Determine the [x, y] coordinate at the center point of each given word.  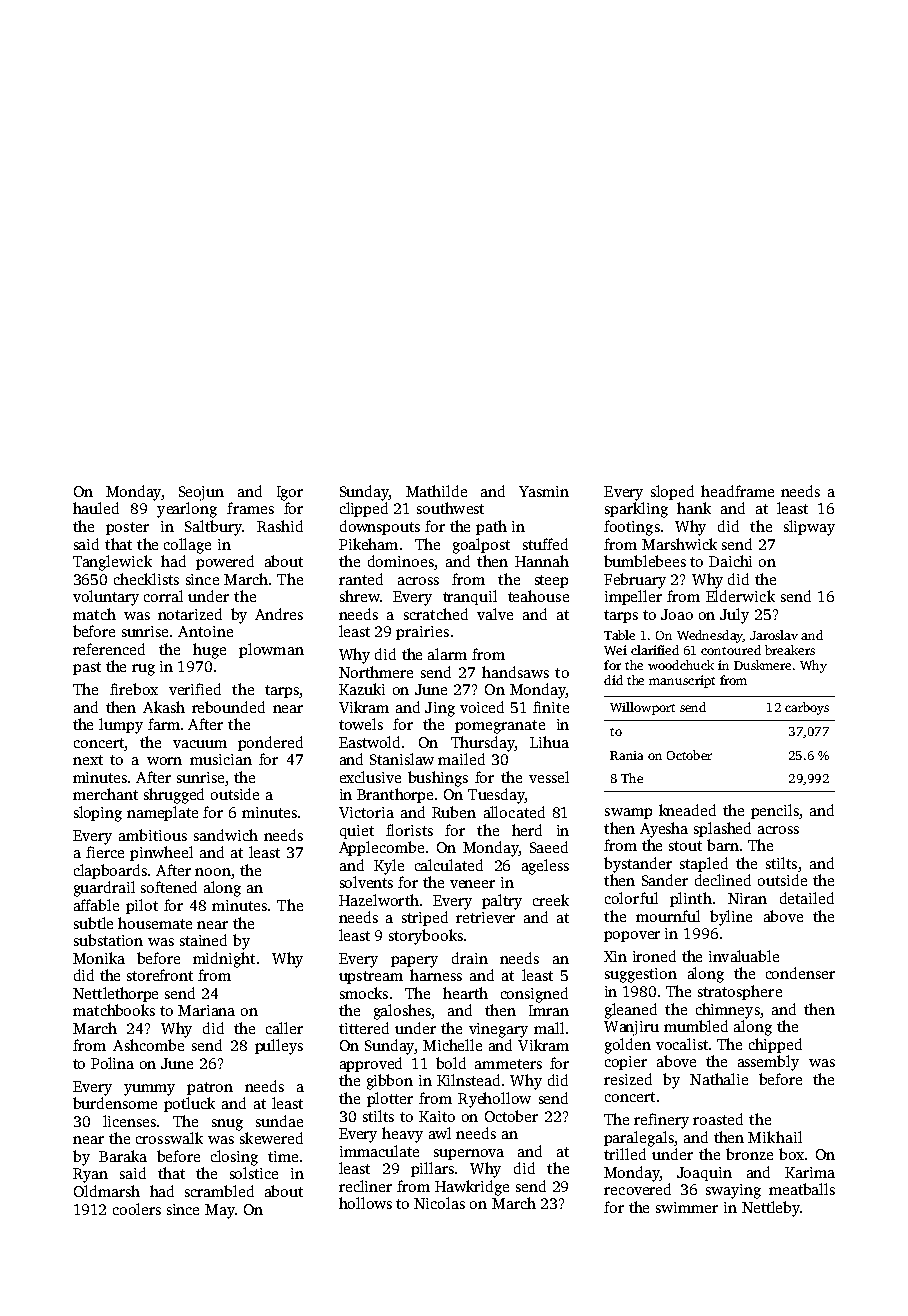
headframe [737, 491]
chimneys [728, 1011]
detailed [807, 898]
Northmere [376, 672]
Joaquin [704, 1174]
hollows [365, 1203]
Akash [164, 707]
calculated [449, 865]
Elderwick [740, 596]
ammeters [508, 1064]
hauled [96, 508]
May [220, 1211]
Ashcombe [148, 1045]
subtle [93, 923]
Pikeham [368, 544]
